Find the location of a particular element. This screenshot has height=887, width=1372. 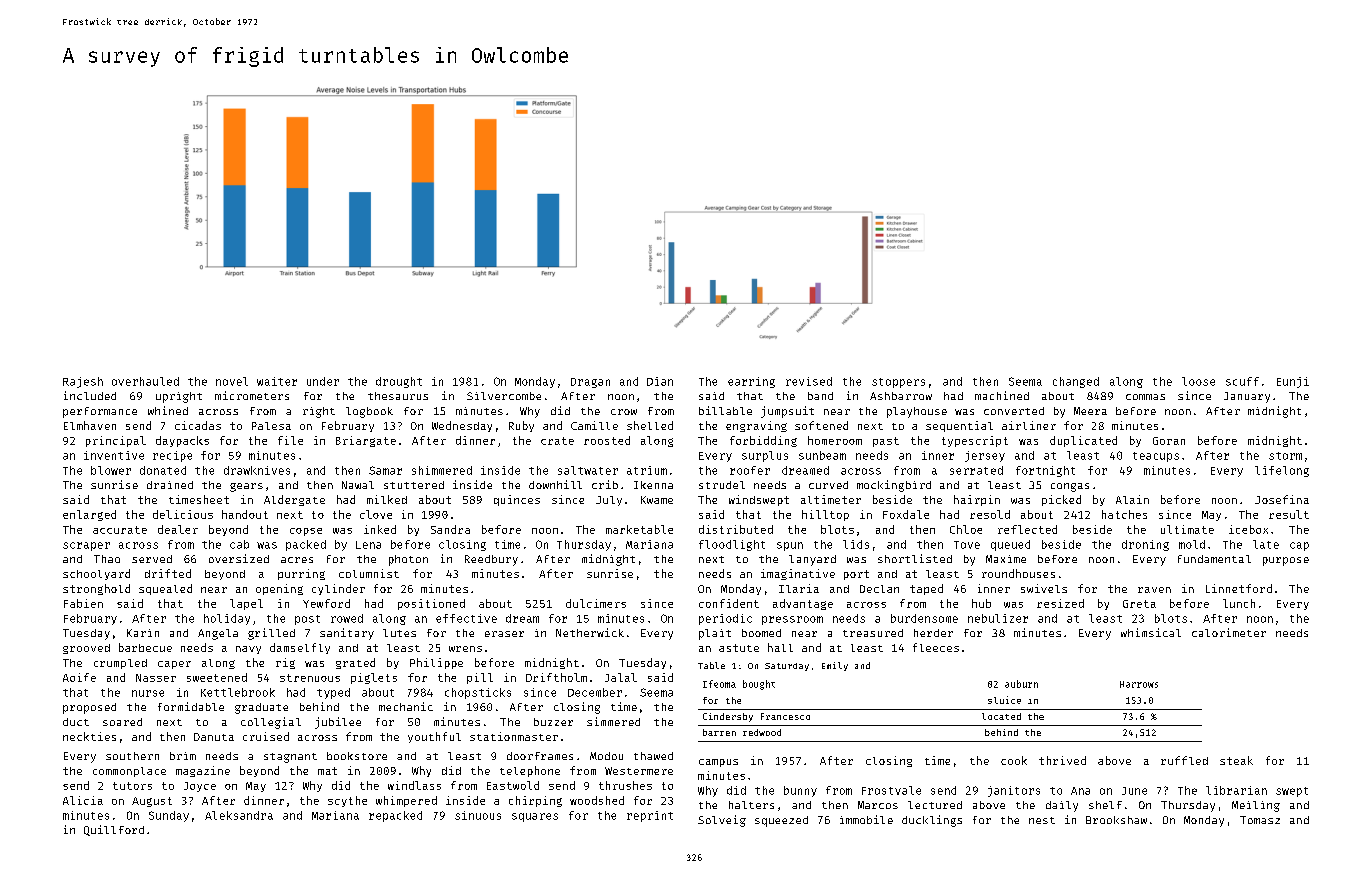

clove is located at coordinates (376, 514).
